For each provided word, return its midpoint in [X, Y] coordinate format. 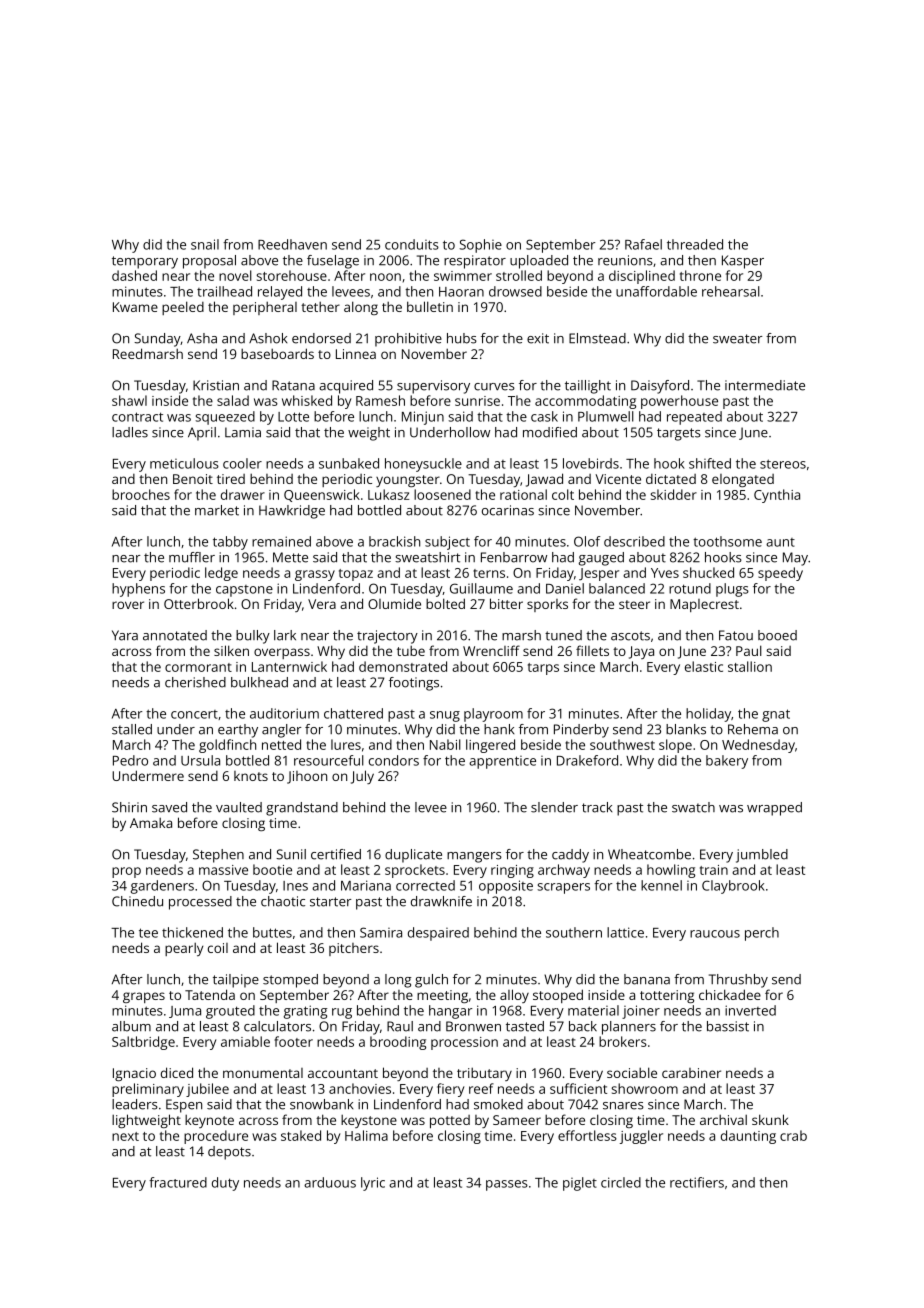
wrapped [774, 809]
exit [538, 338]
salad [233, 400]
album [131, 1026]
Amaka [151, 823]
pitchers [354, 949]
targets [679, 434]
